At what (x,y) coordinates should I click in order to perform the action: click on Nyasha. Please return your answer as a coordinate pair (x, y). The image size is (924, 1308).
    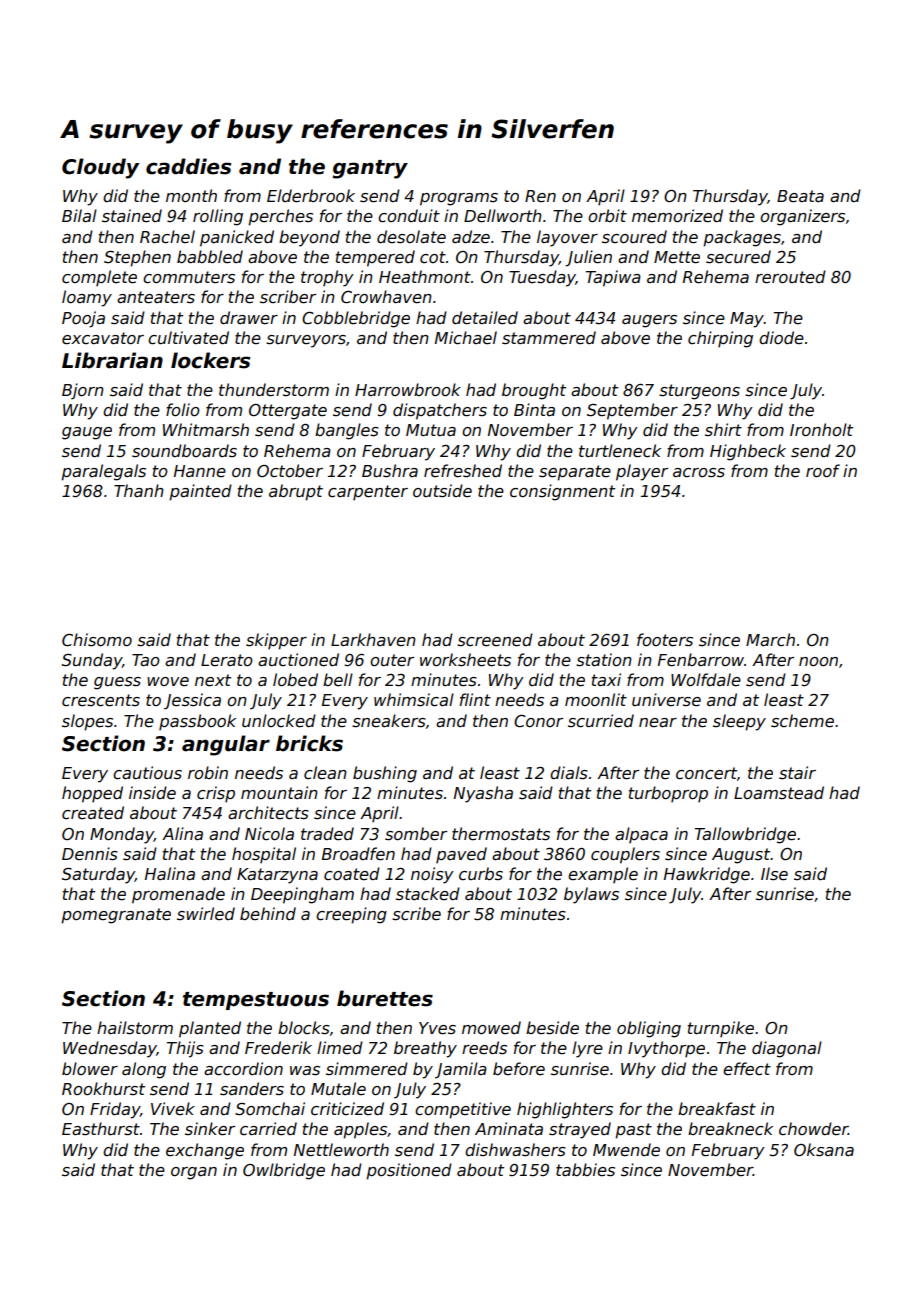
    Looking at the image, I should click on (483, 794).
